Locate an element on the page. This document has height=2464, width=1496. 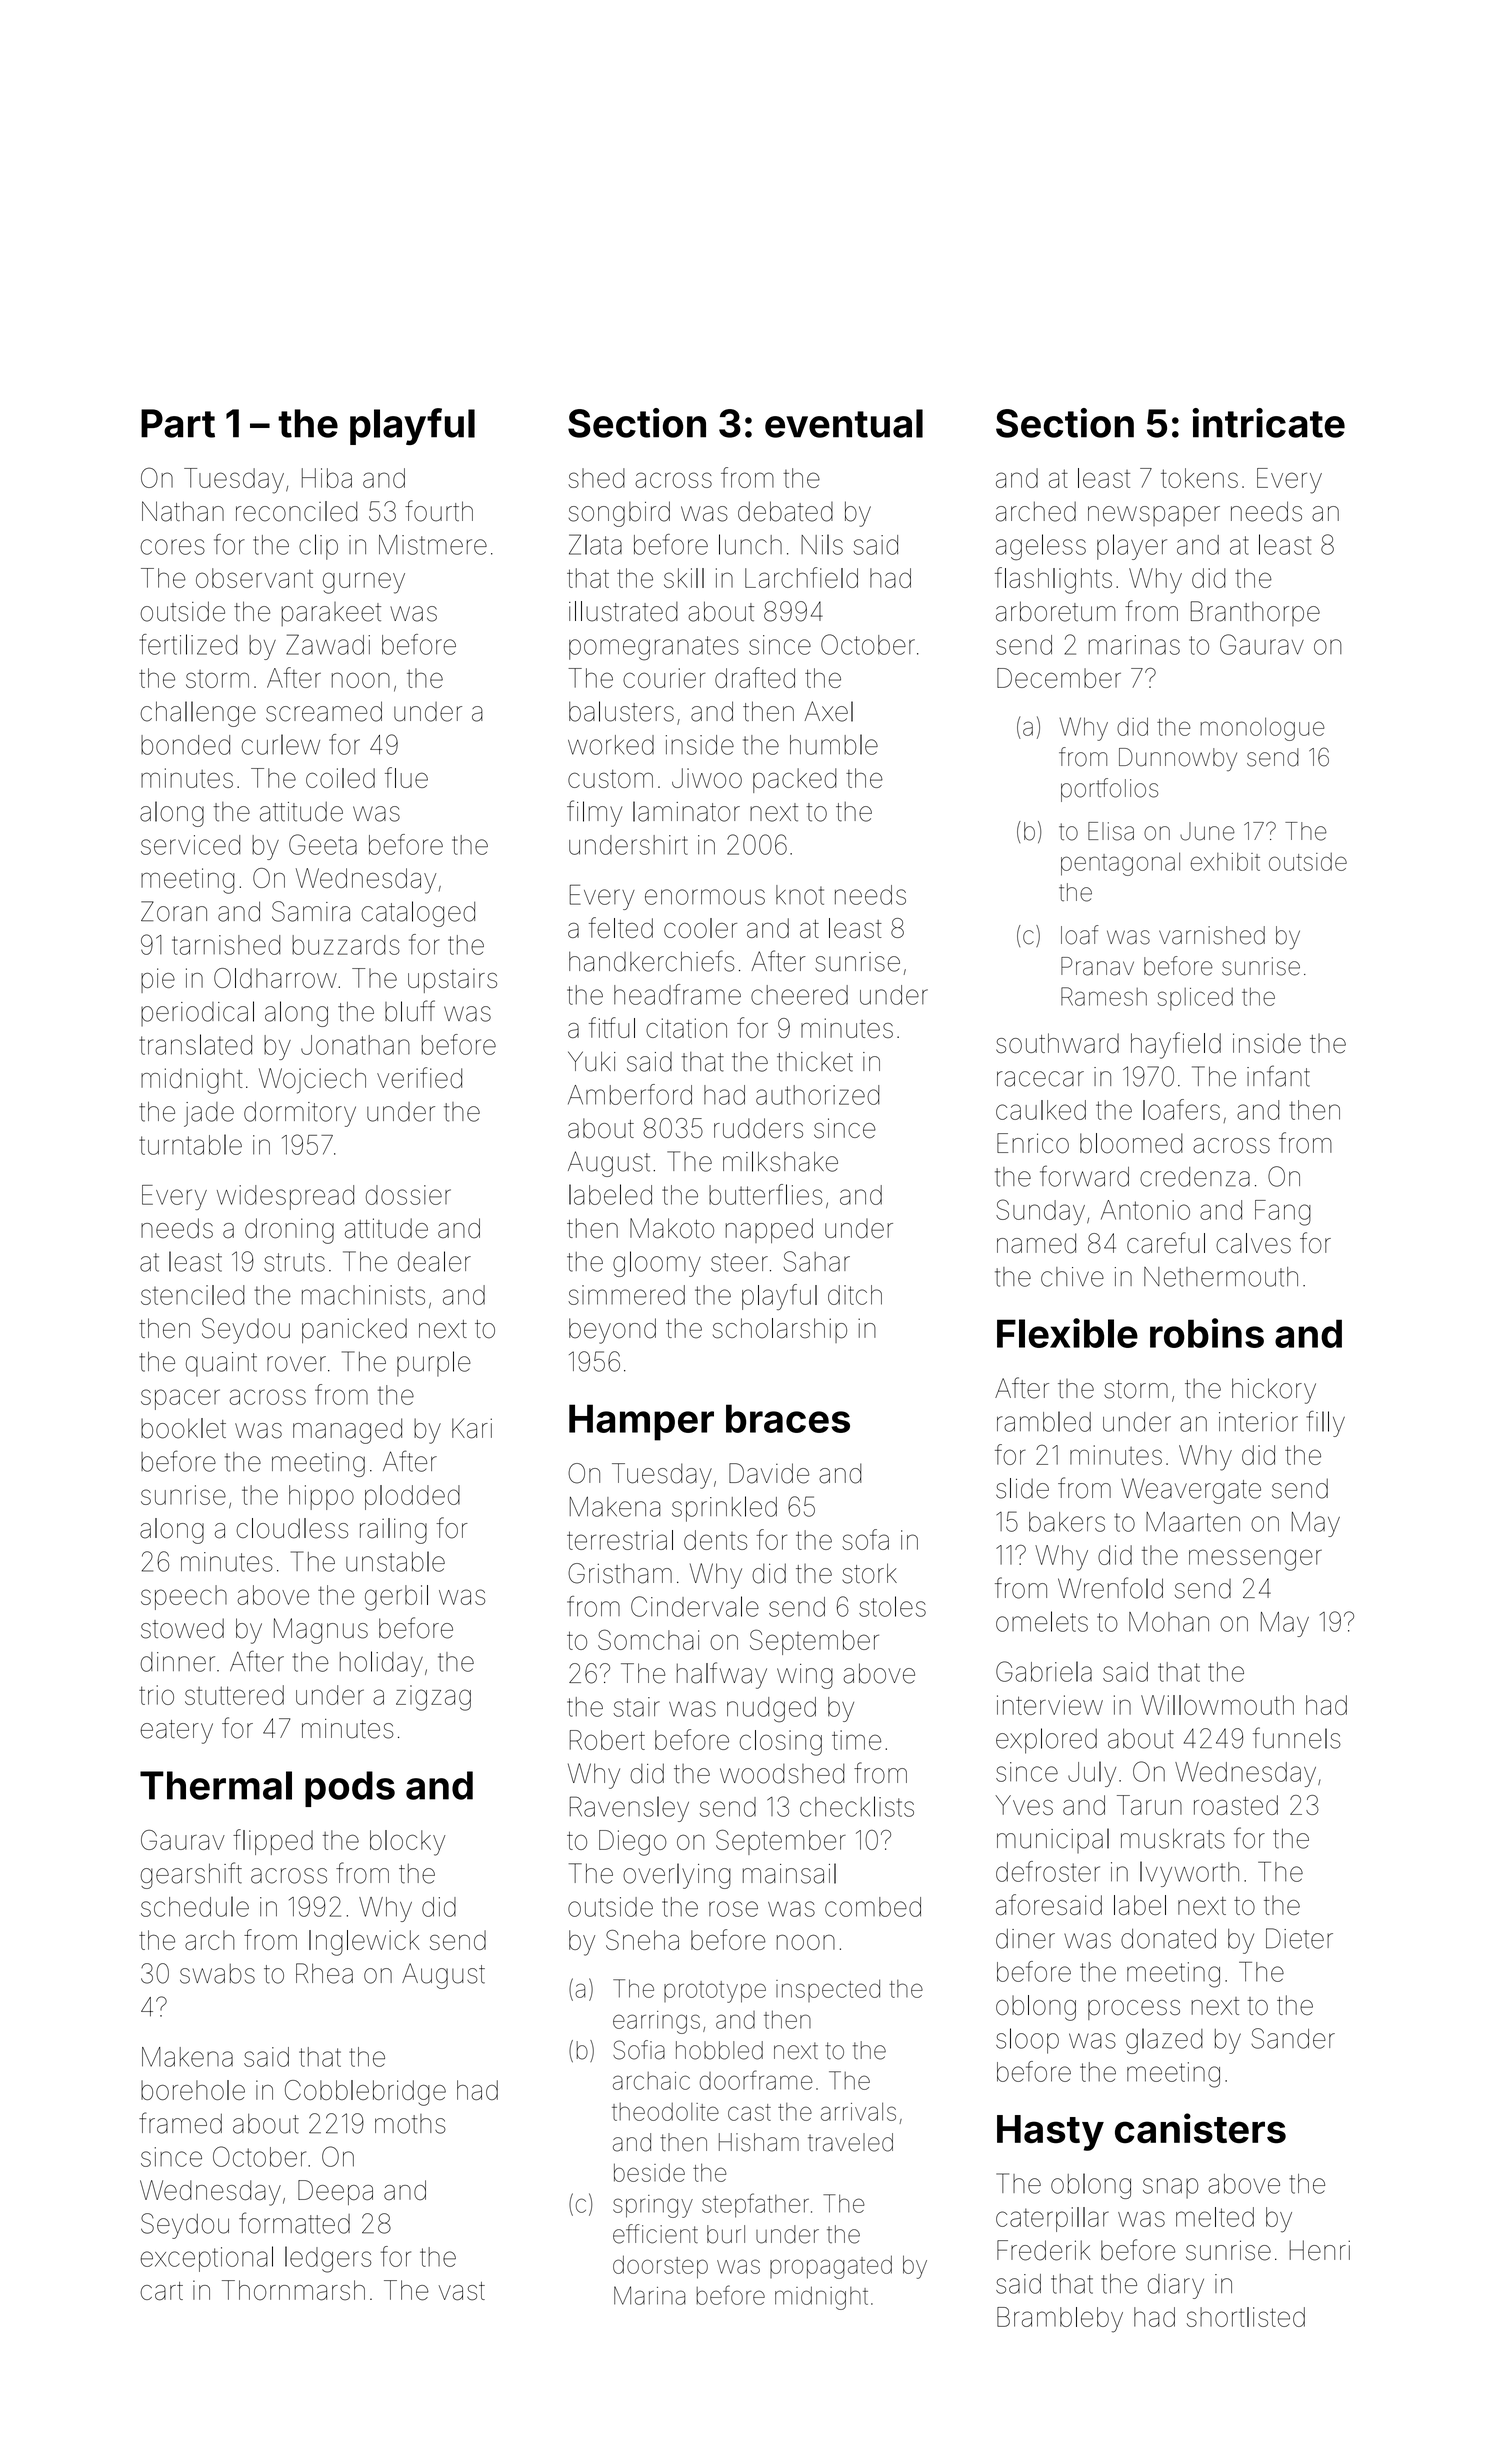
pomegranates is located at coordinates (654, 648).
